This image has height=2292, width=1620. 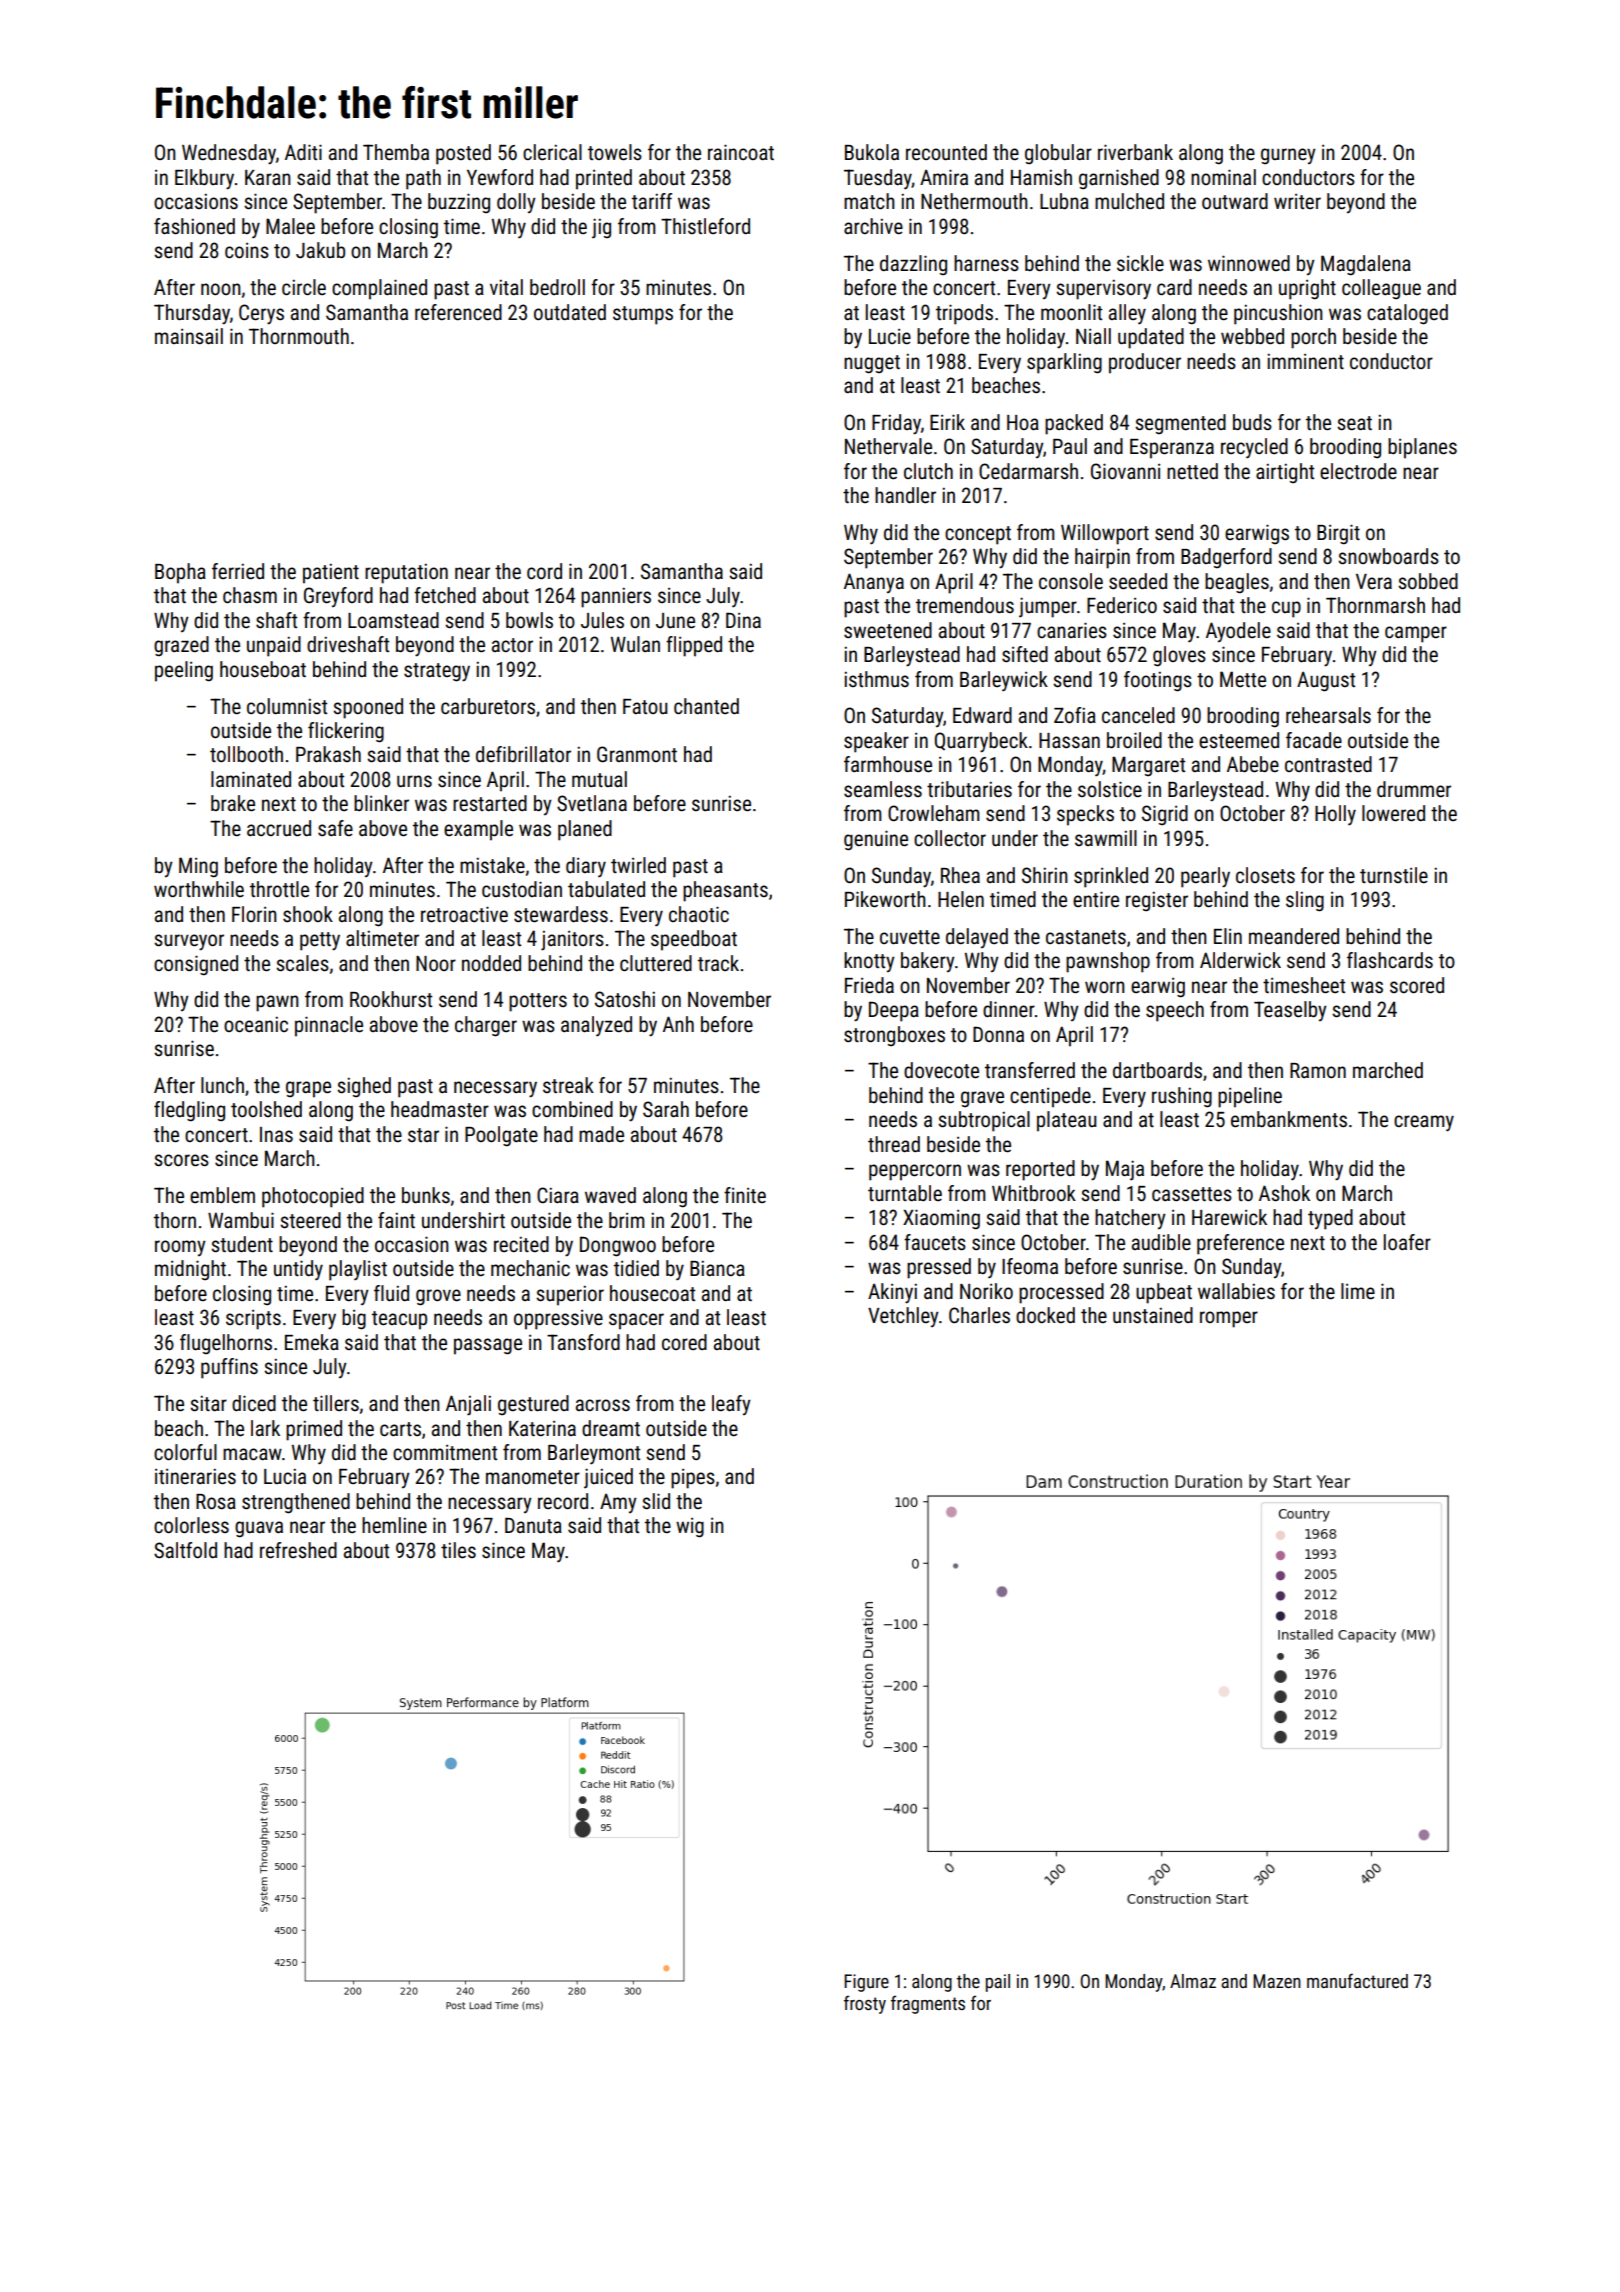 I want to click on Mazen, so click(x=1277, y=1981).
